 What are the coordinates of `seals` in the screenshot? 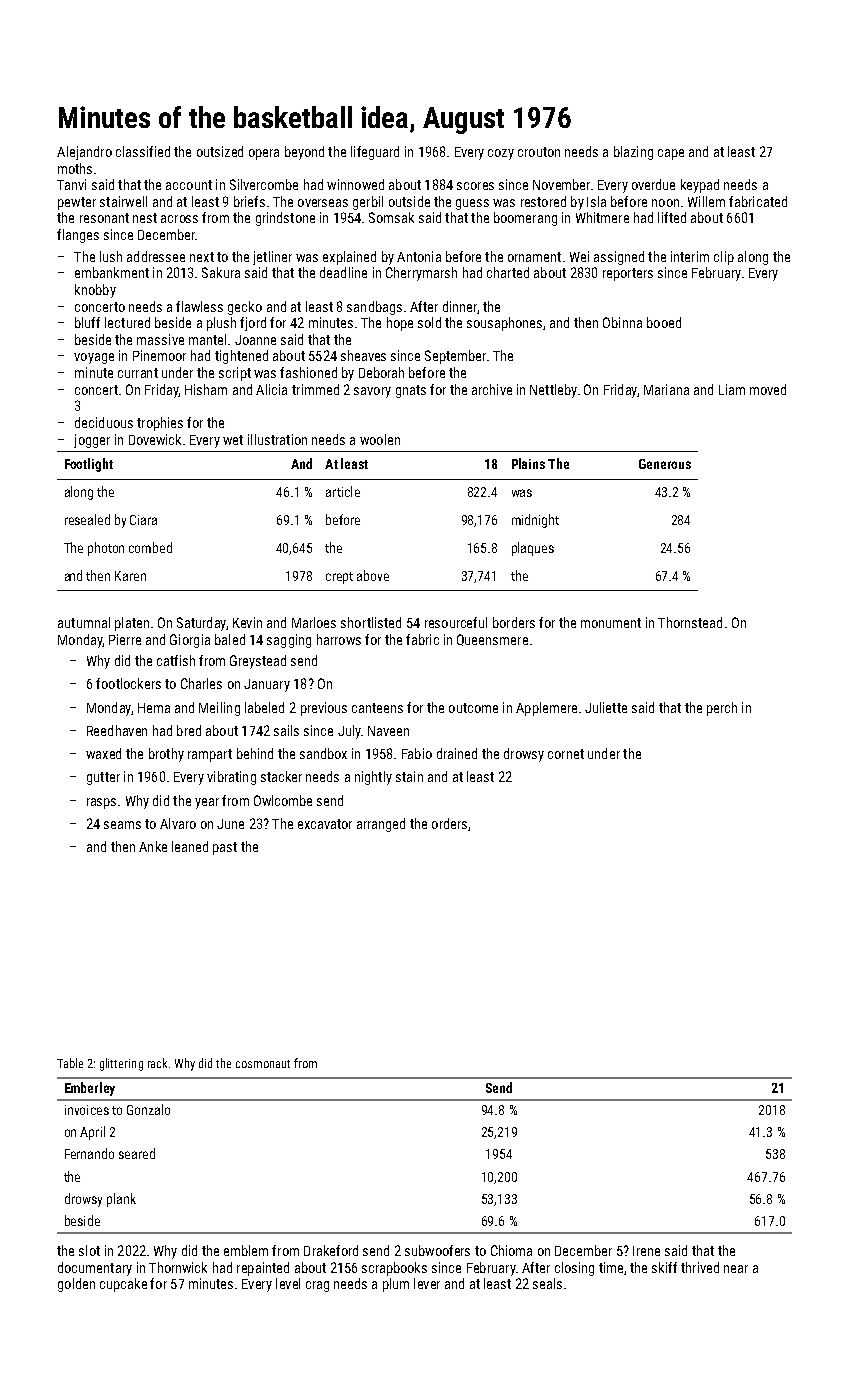 It's located at (547, 1283).
